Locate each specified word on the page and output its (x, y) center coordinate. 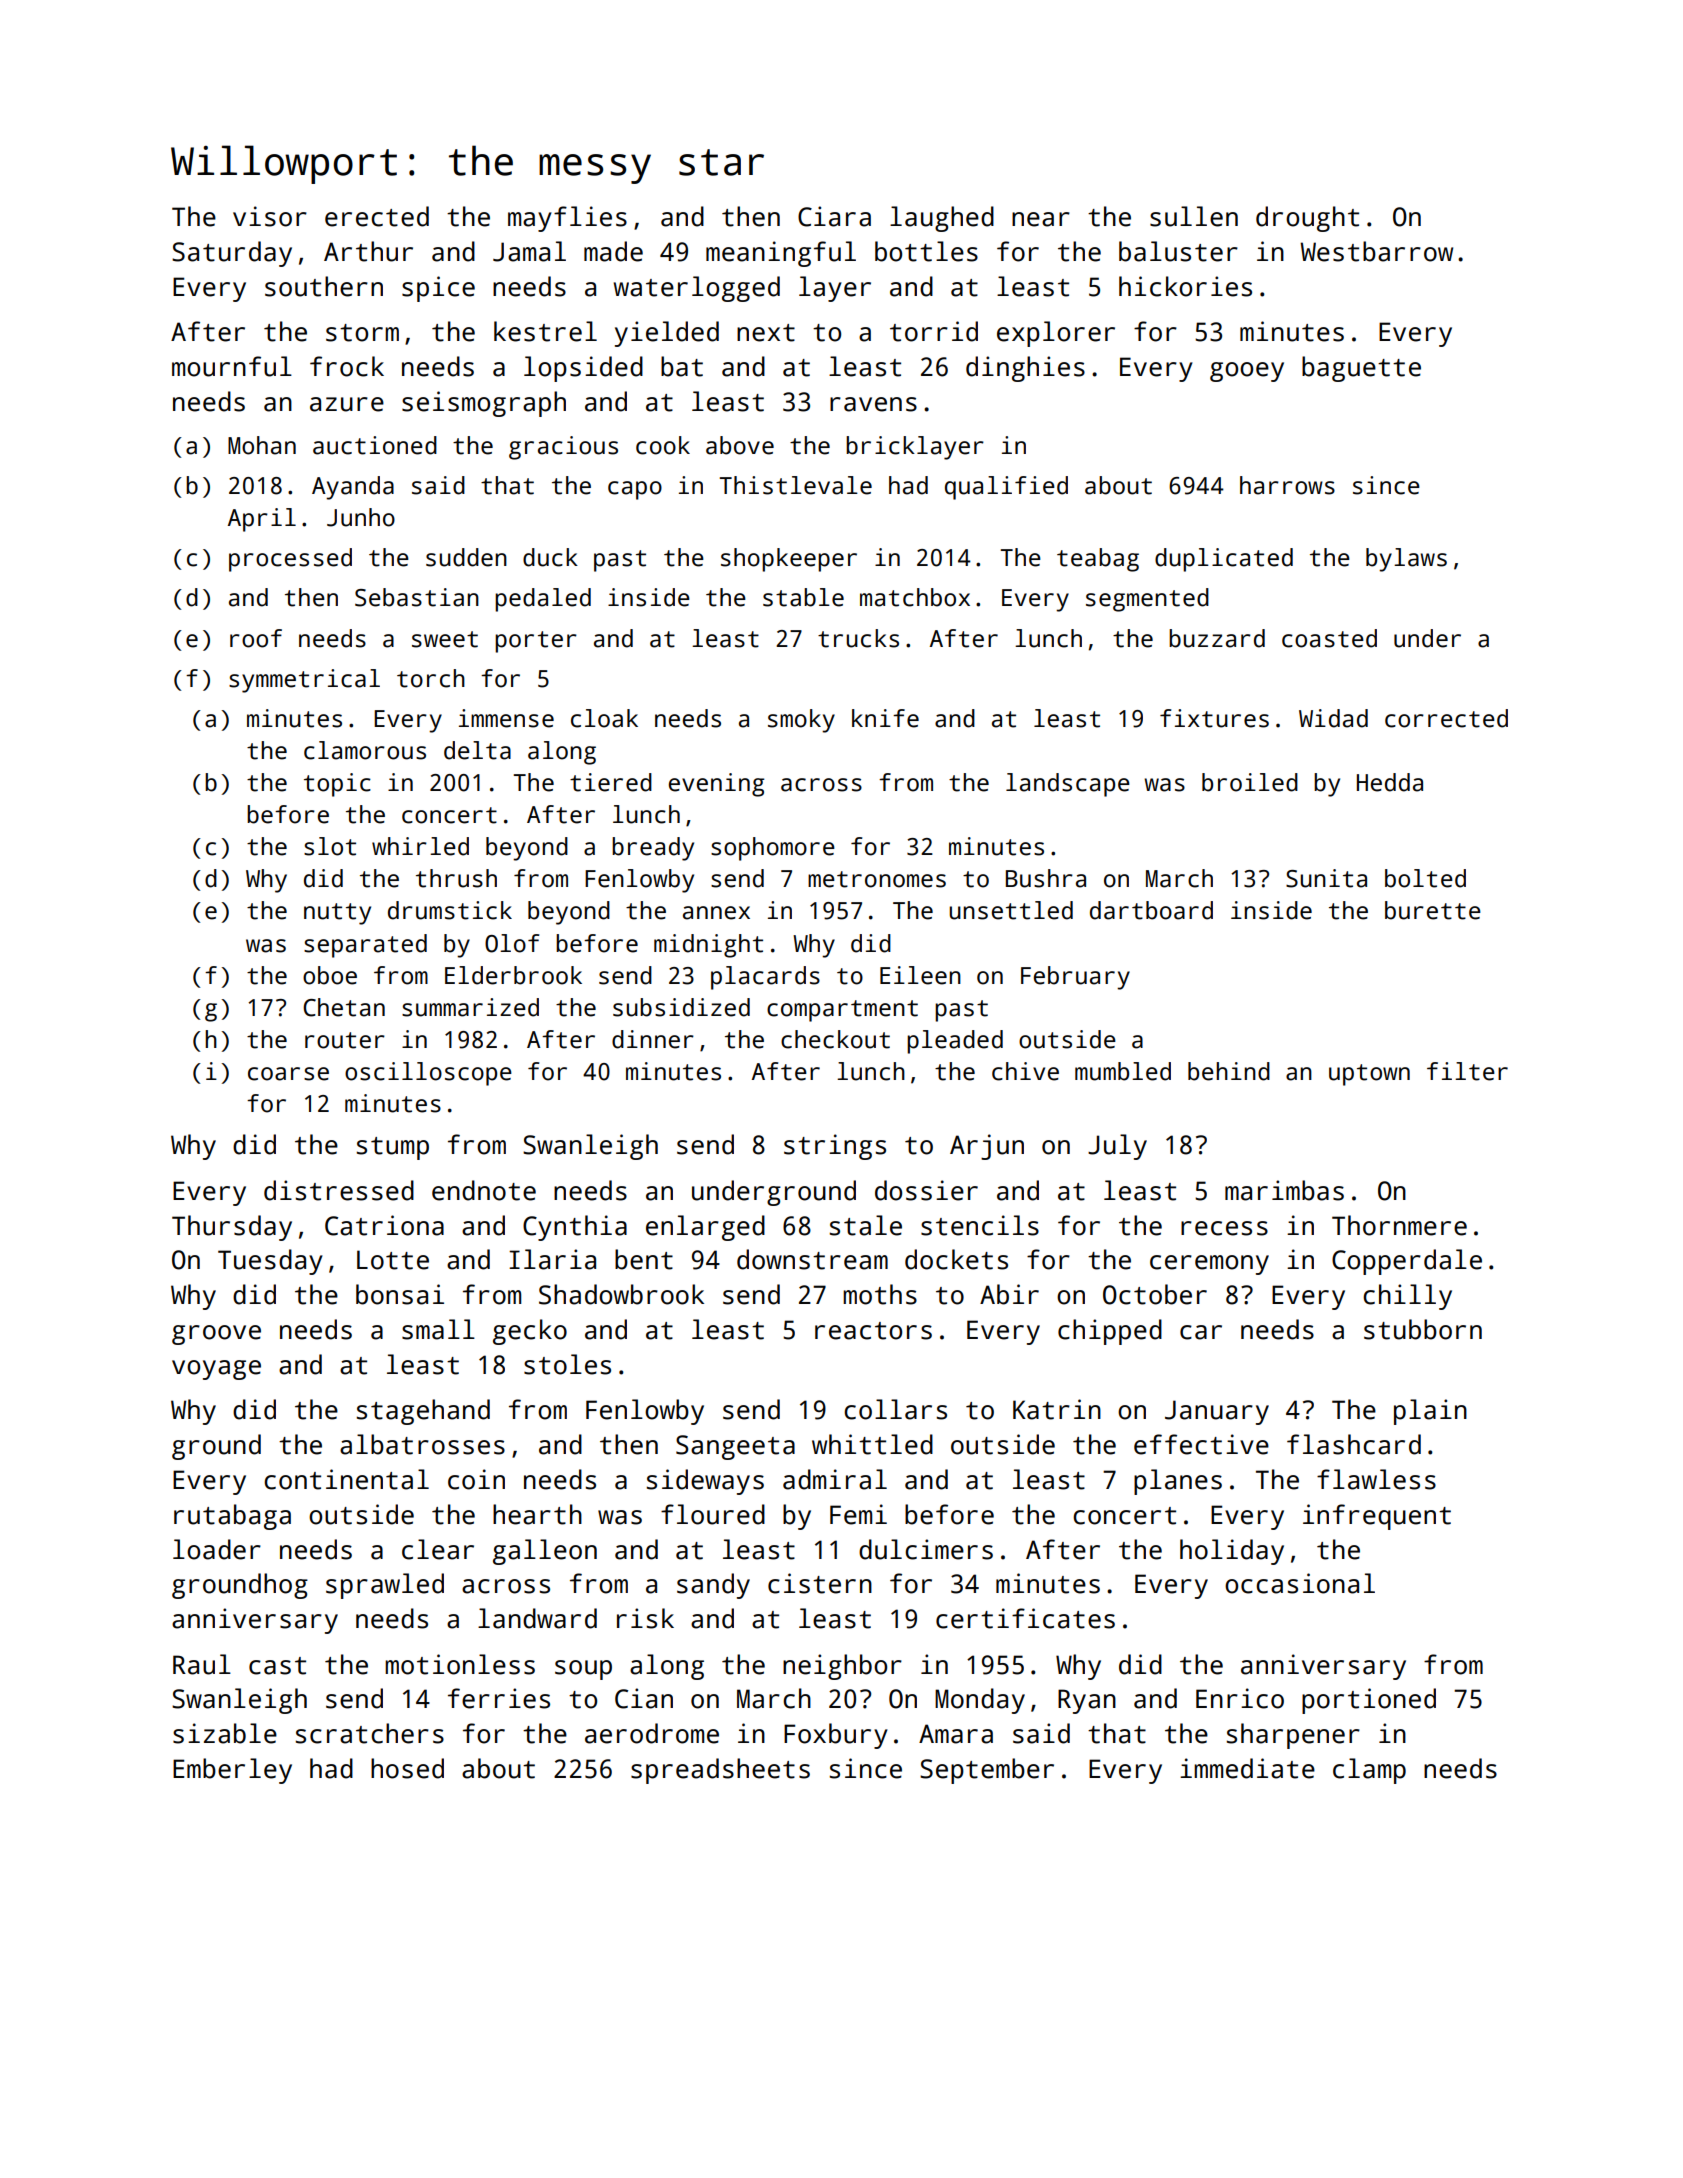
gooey (1247, 372)
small (438, 1329)
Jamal (529, 251)
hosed (407, 1768)
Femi (858, 1514)
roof (256, 638)
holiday (1232, 1552)
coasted (1329, 638)
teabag (1098, 560)
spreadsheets (720, 1771)
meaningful (781, 254)
